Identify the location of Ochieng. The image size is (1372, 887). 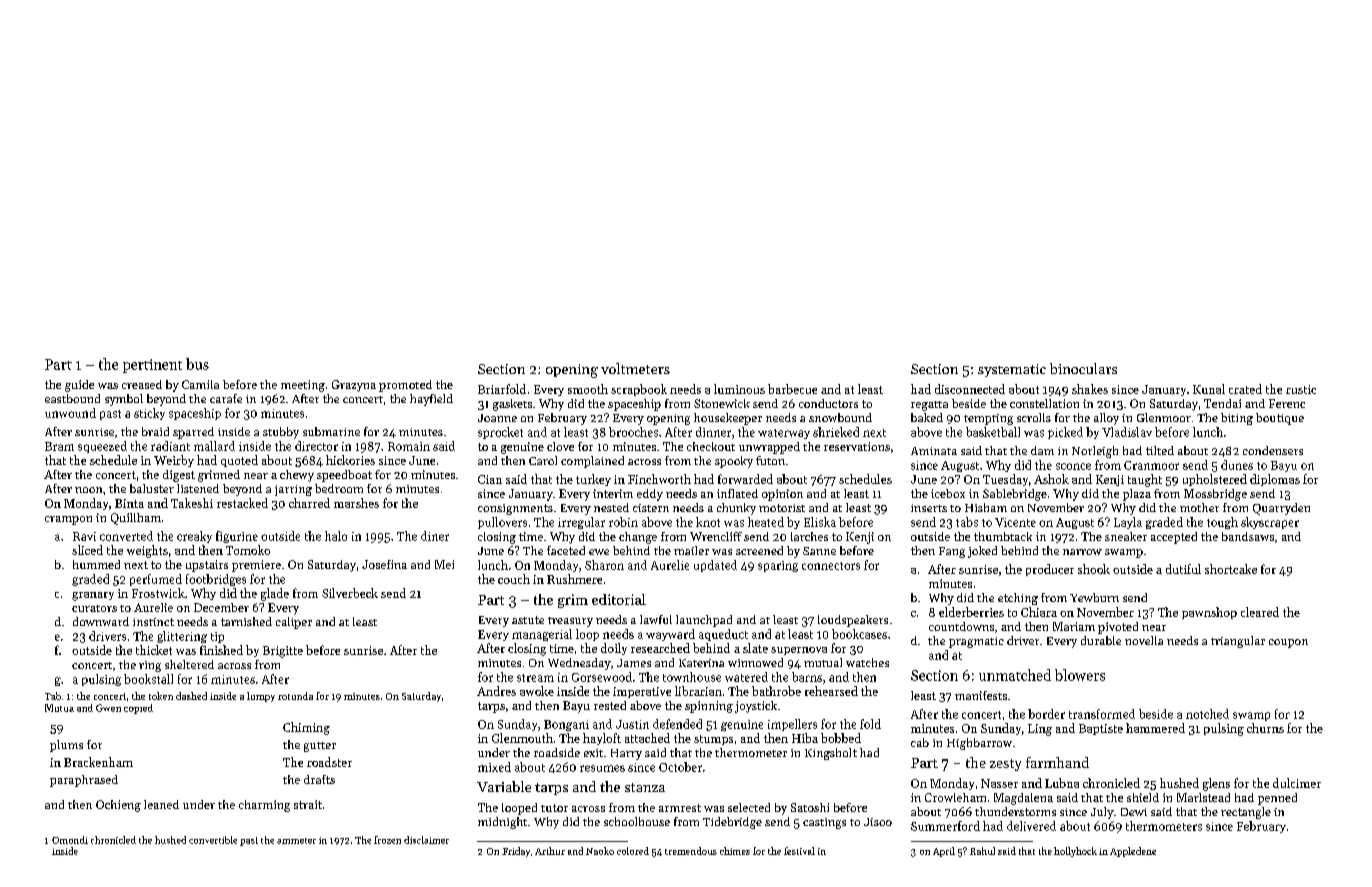
(118, 806).
